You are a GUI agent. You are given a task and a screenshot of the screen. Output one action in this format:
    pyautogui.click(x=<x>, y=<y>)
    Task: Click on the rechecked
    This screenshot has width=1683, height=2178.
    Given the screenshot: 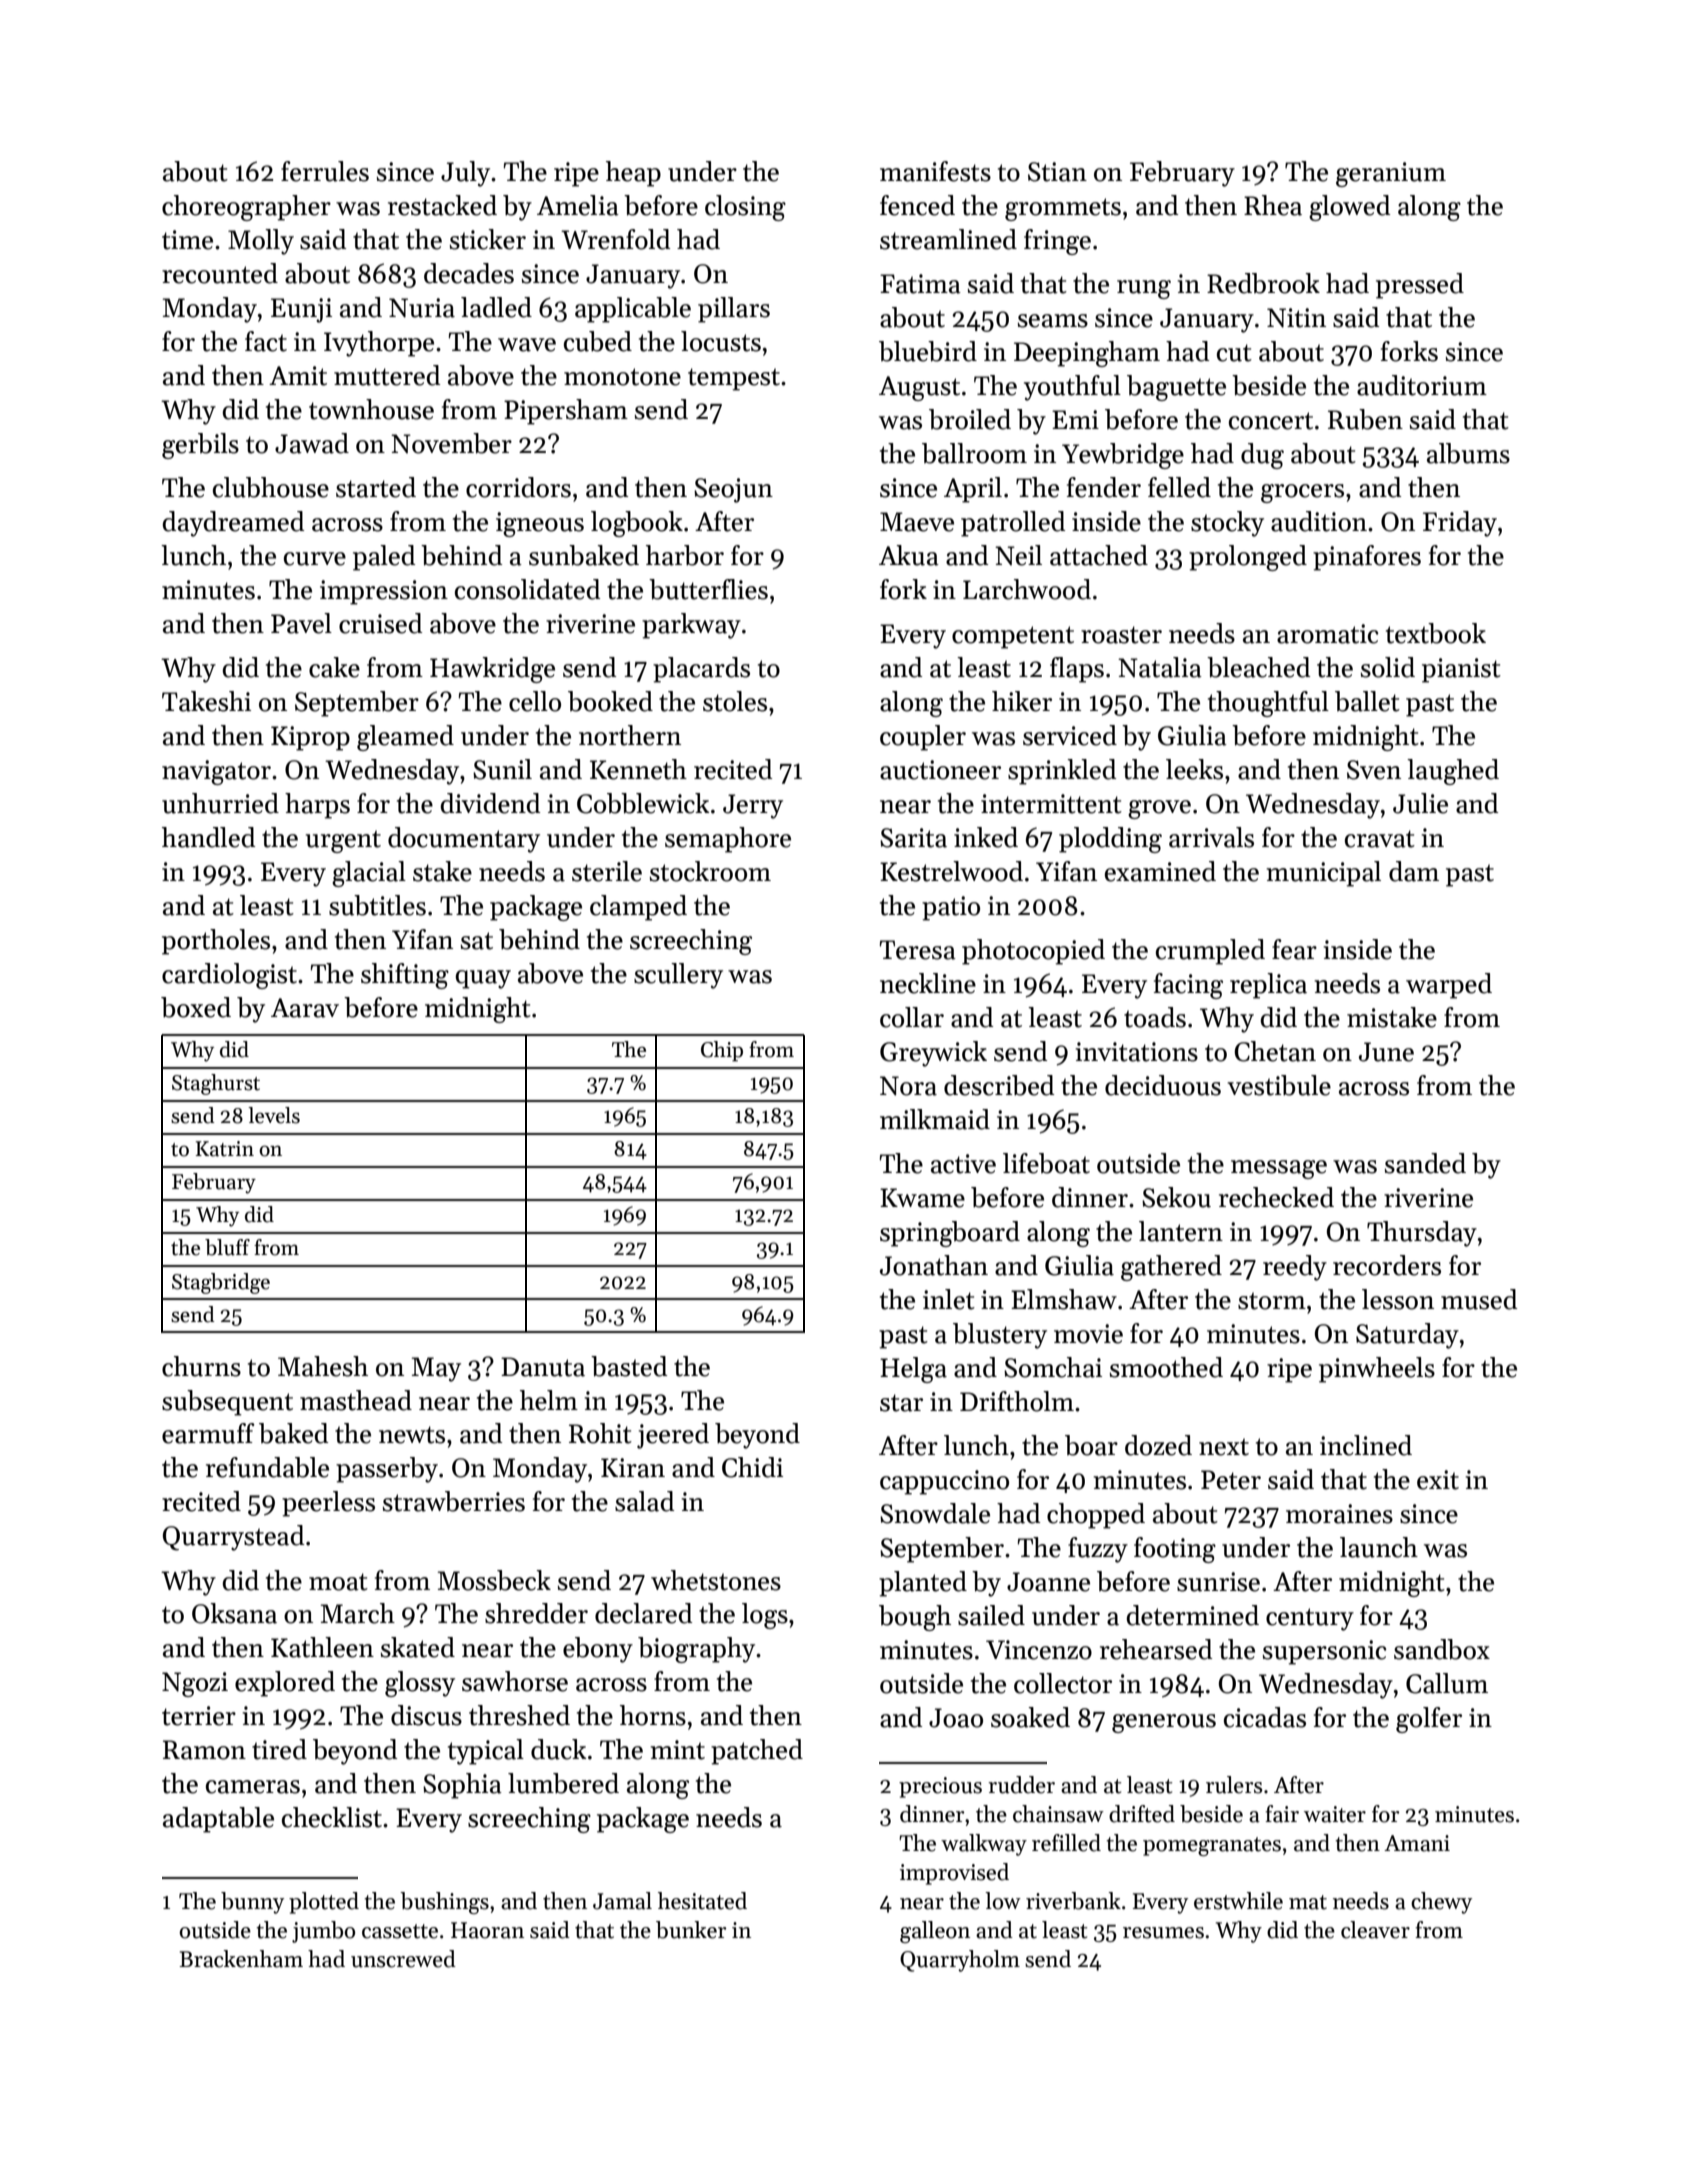 What is the action you would take?
    pyautogui.click(x=1276, y=1197)
